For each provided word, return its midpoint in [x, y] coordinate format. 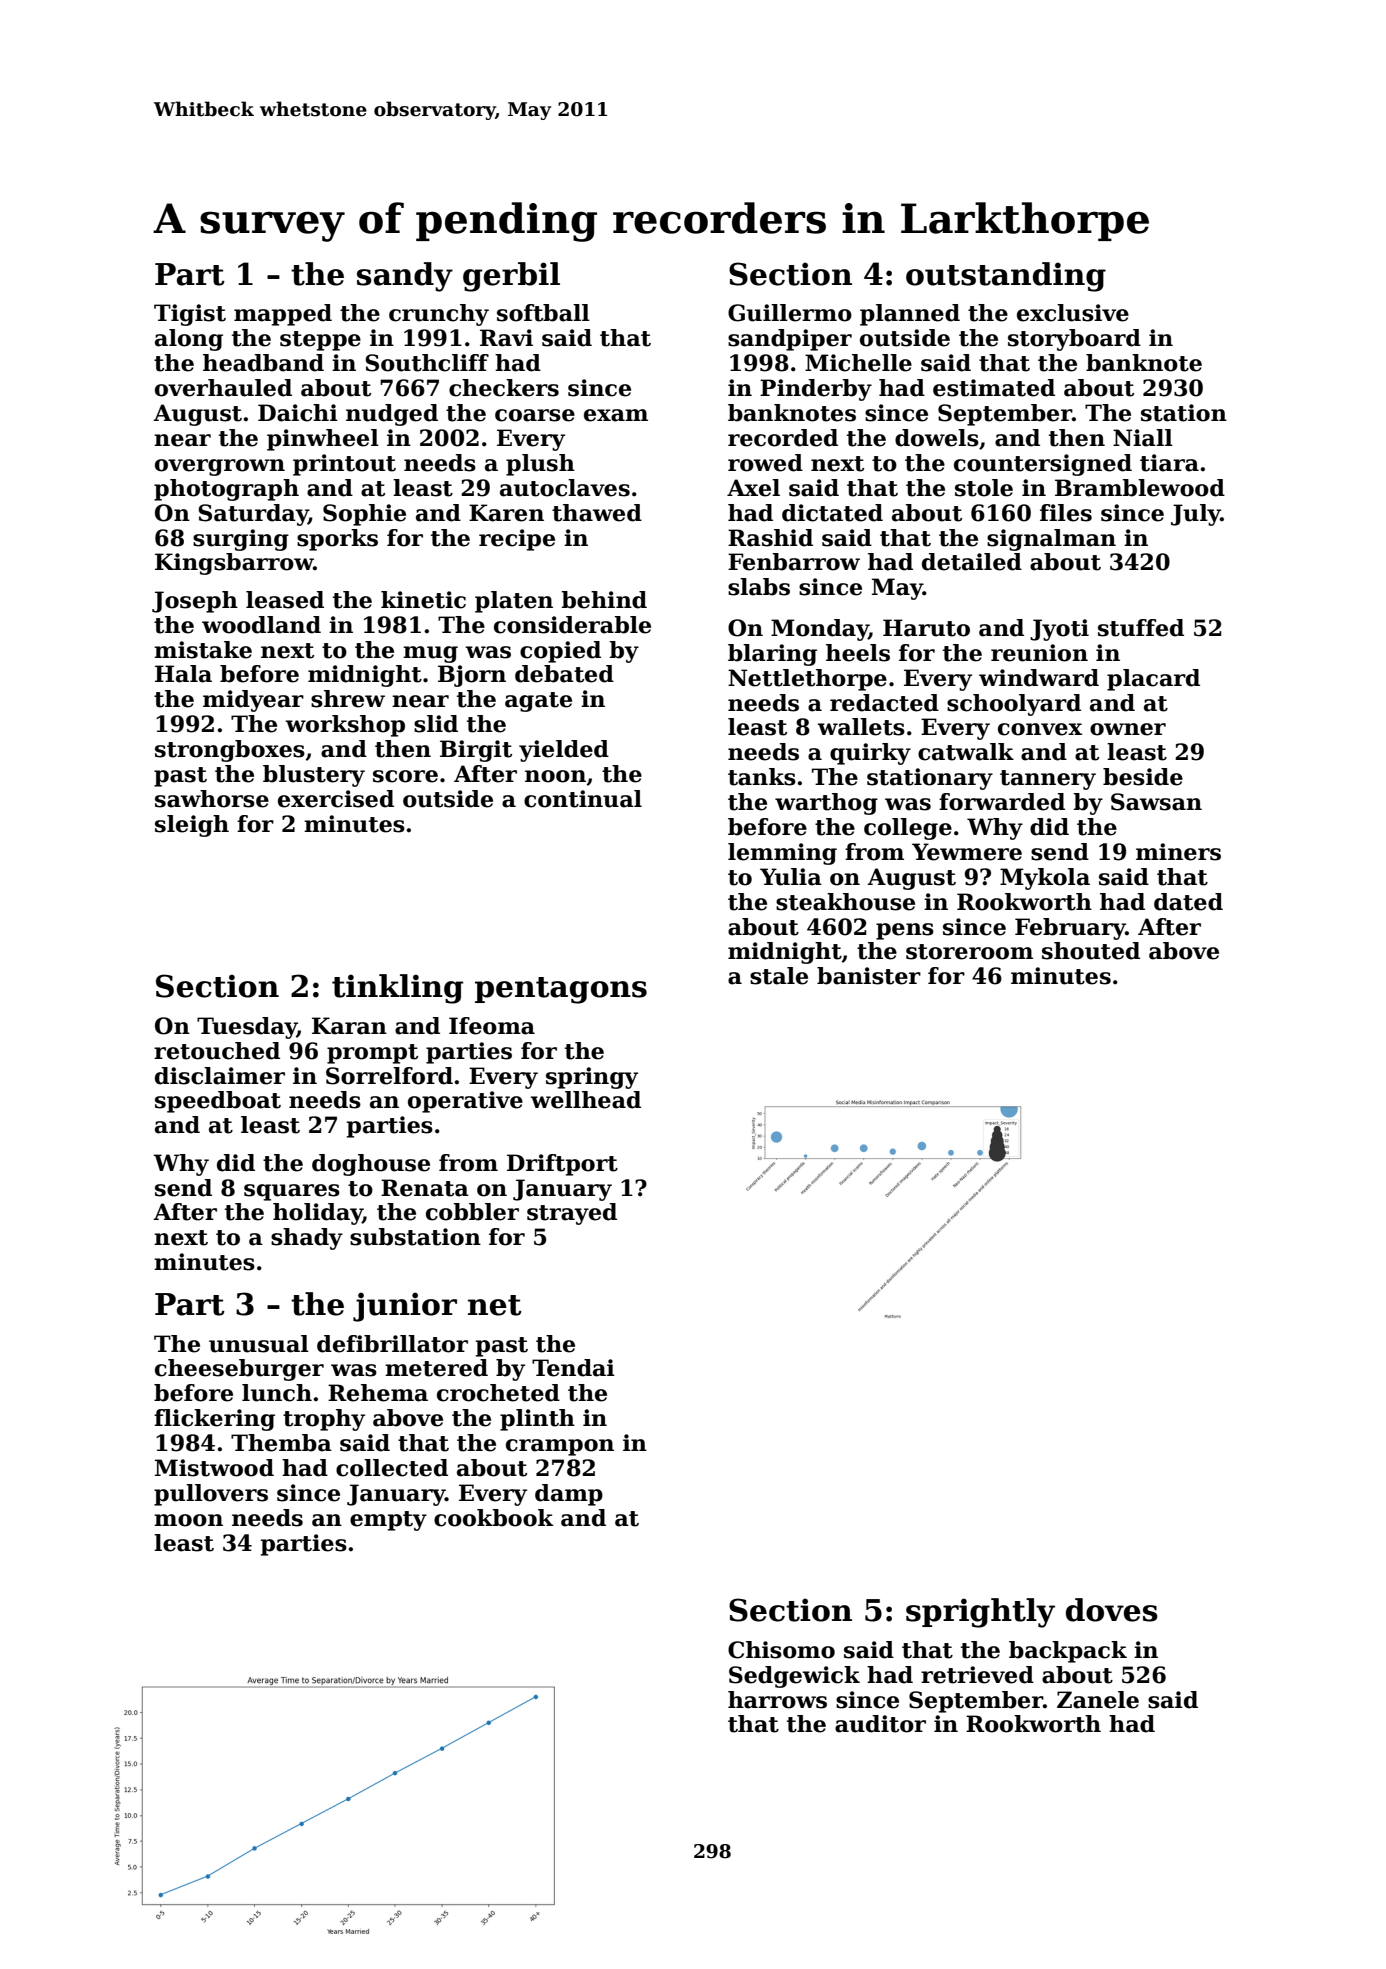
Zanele [1098, 1700]
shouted [1091, 951]
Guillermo [790, 313]
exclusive [1073, 313]
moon [188, 1520]
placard [1153, 680]
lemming [782, 854]
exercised [336, 799]
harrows [777, 1700]
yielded [564, 751]
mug [430, 654]
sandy [405, 277]
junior [405, 1307]
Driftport [562, 1165]
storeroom [969, 952]
